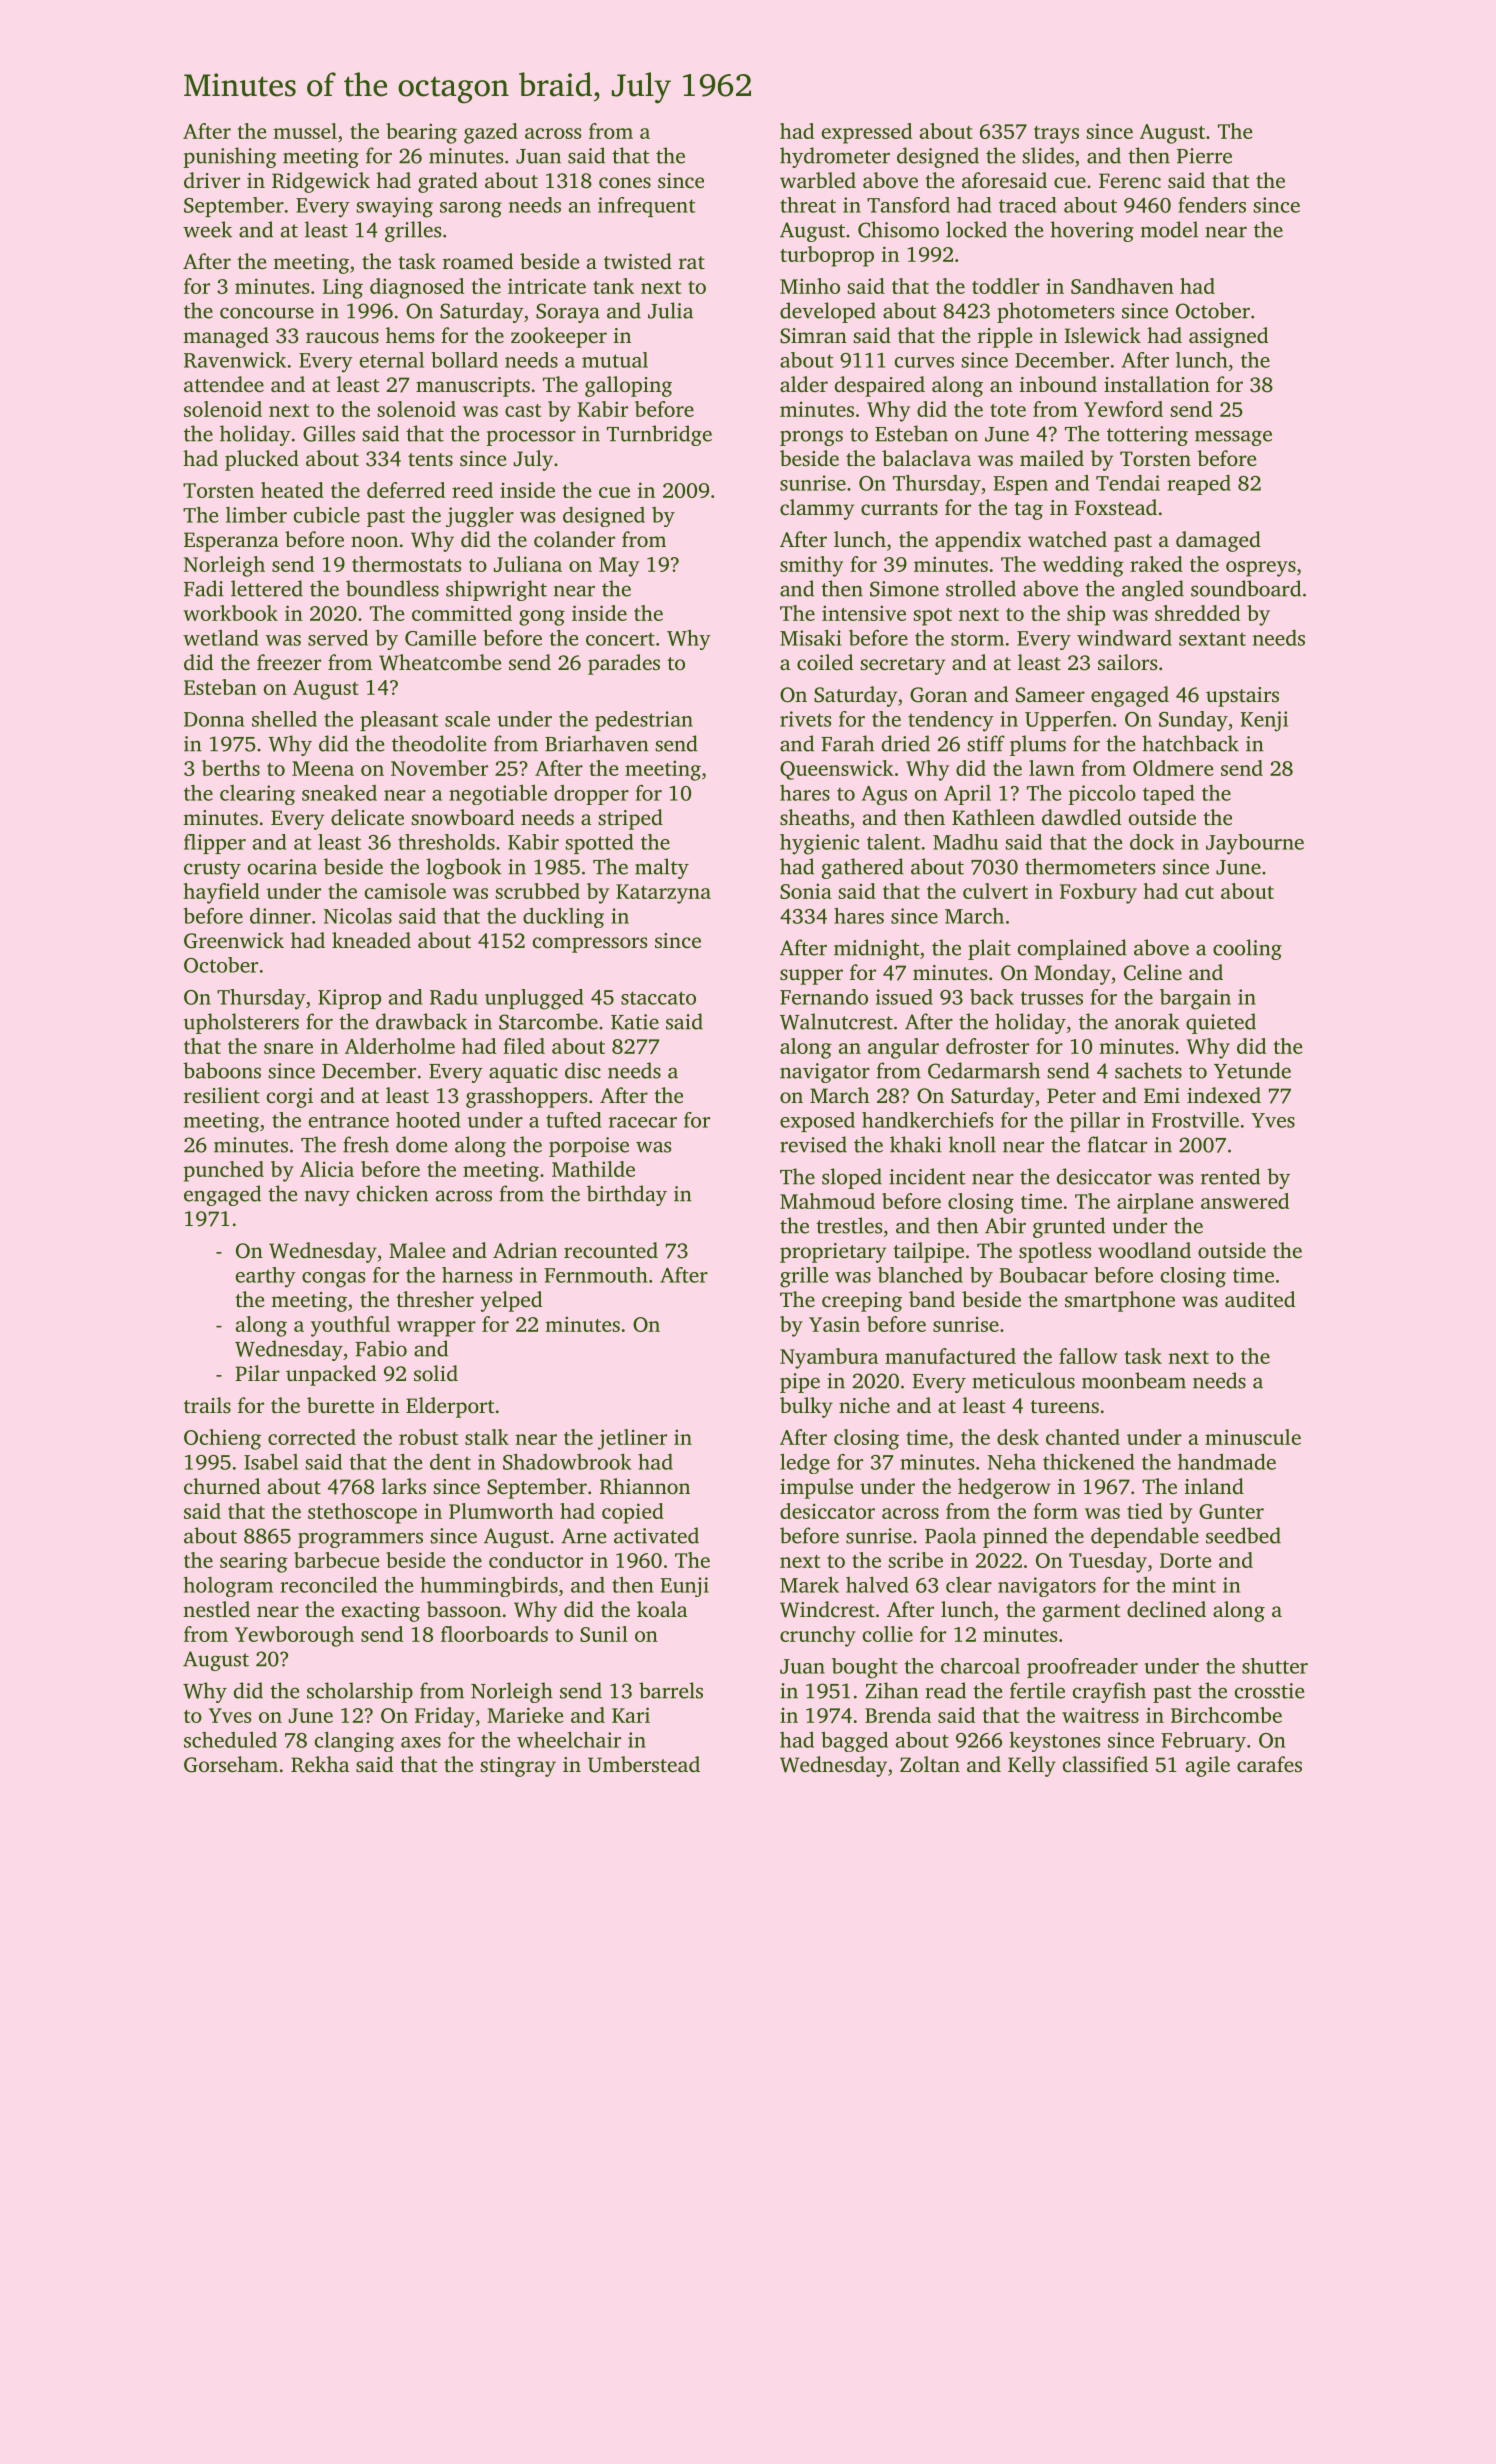 Image resolution: width=1496 pixels, height=2464 pixels. Describe the element at coordinates (305, 131) in the screenshot. I see `mussel` at that location.
